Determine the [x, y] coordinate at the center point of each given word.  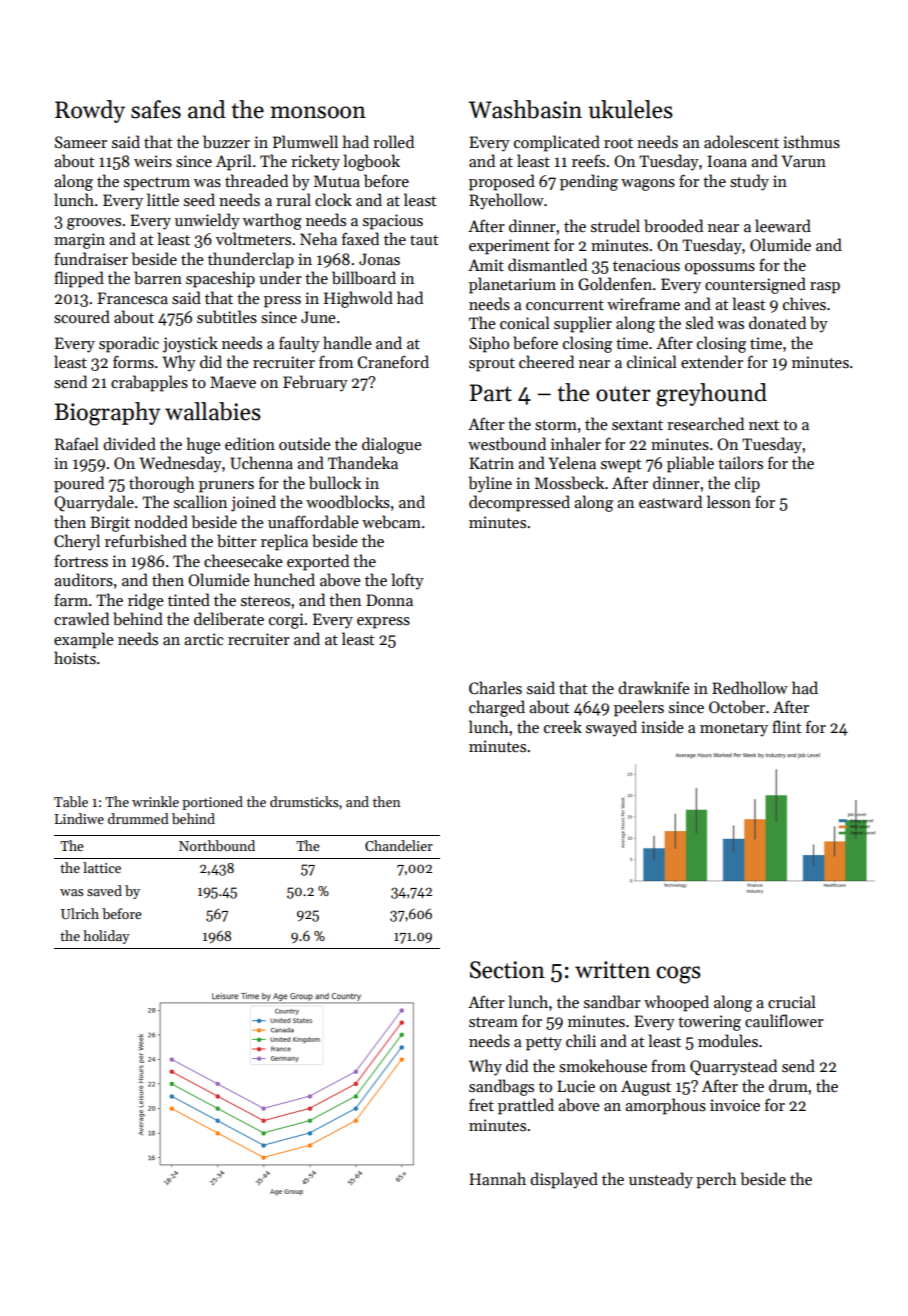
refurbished [146, 541]
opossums [720, 269]
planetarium [512, 285]
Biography [108, 414]
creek [563, 726]
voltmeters [253, 238]
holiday [106, 937]
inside [662, 726]
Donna [389, 600]
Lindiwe [79, 818]
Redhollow [750, 687]
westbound [507, 444]
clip [747, 484]
